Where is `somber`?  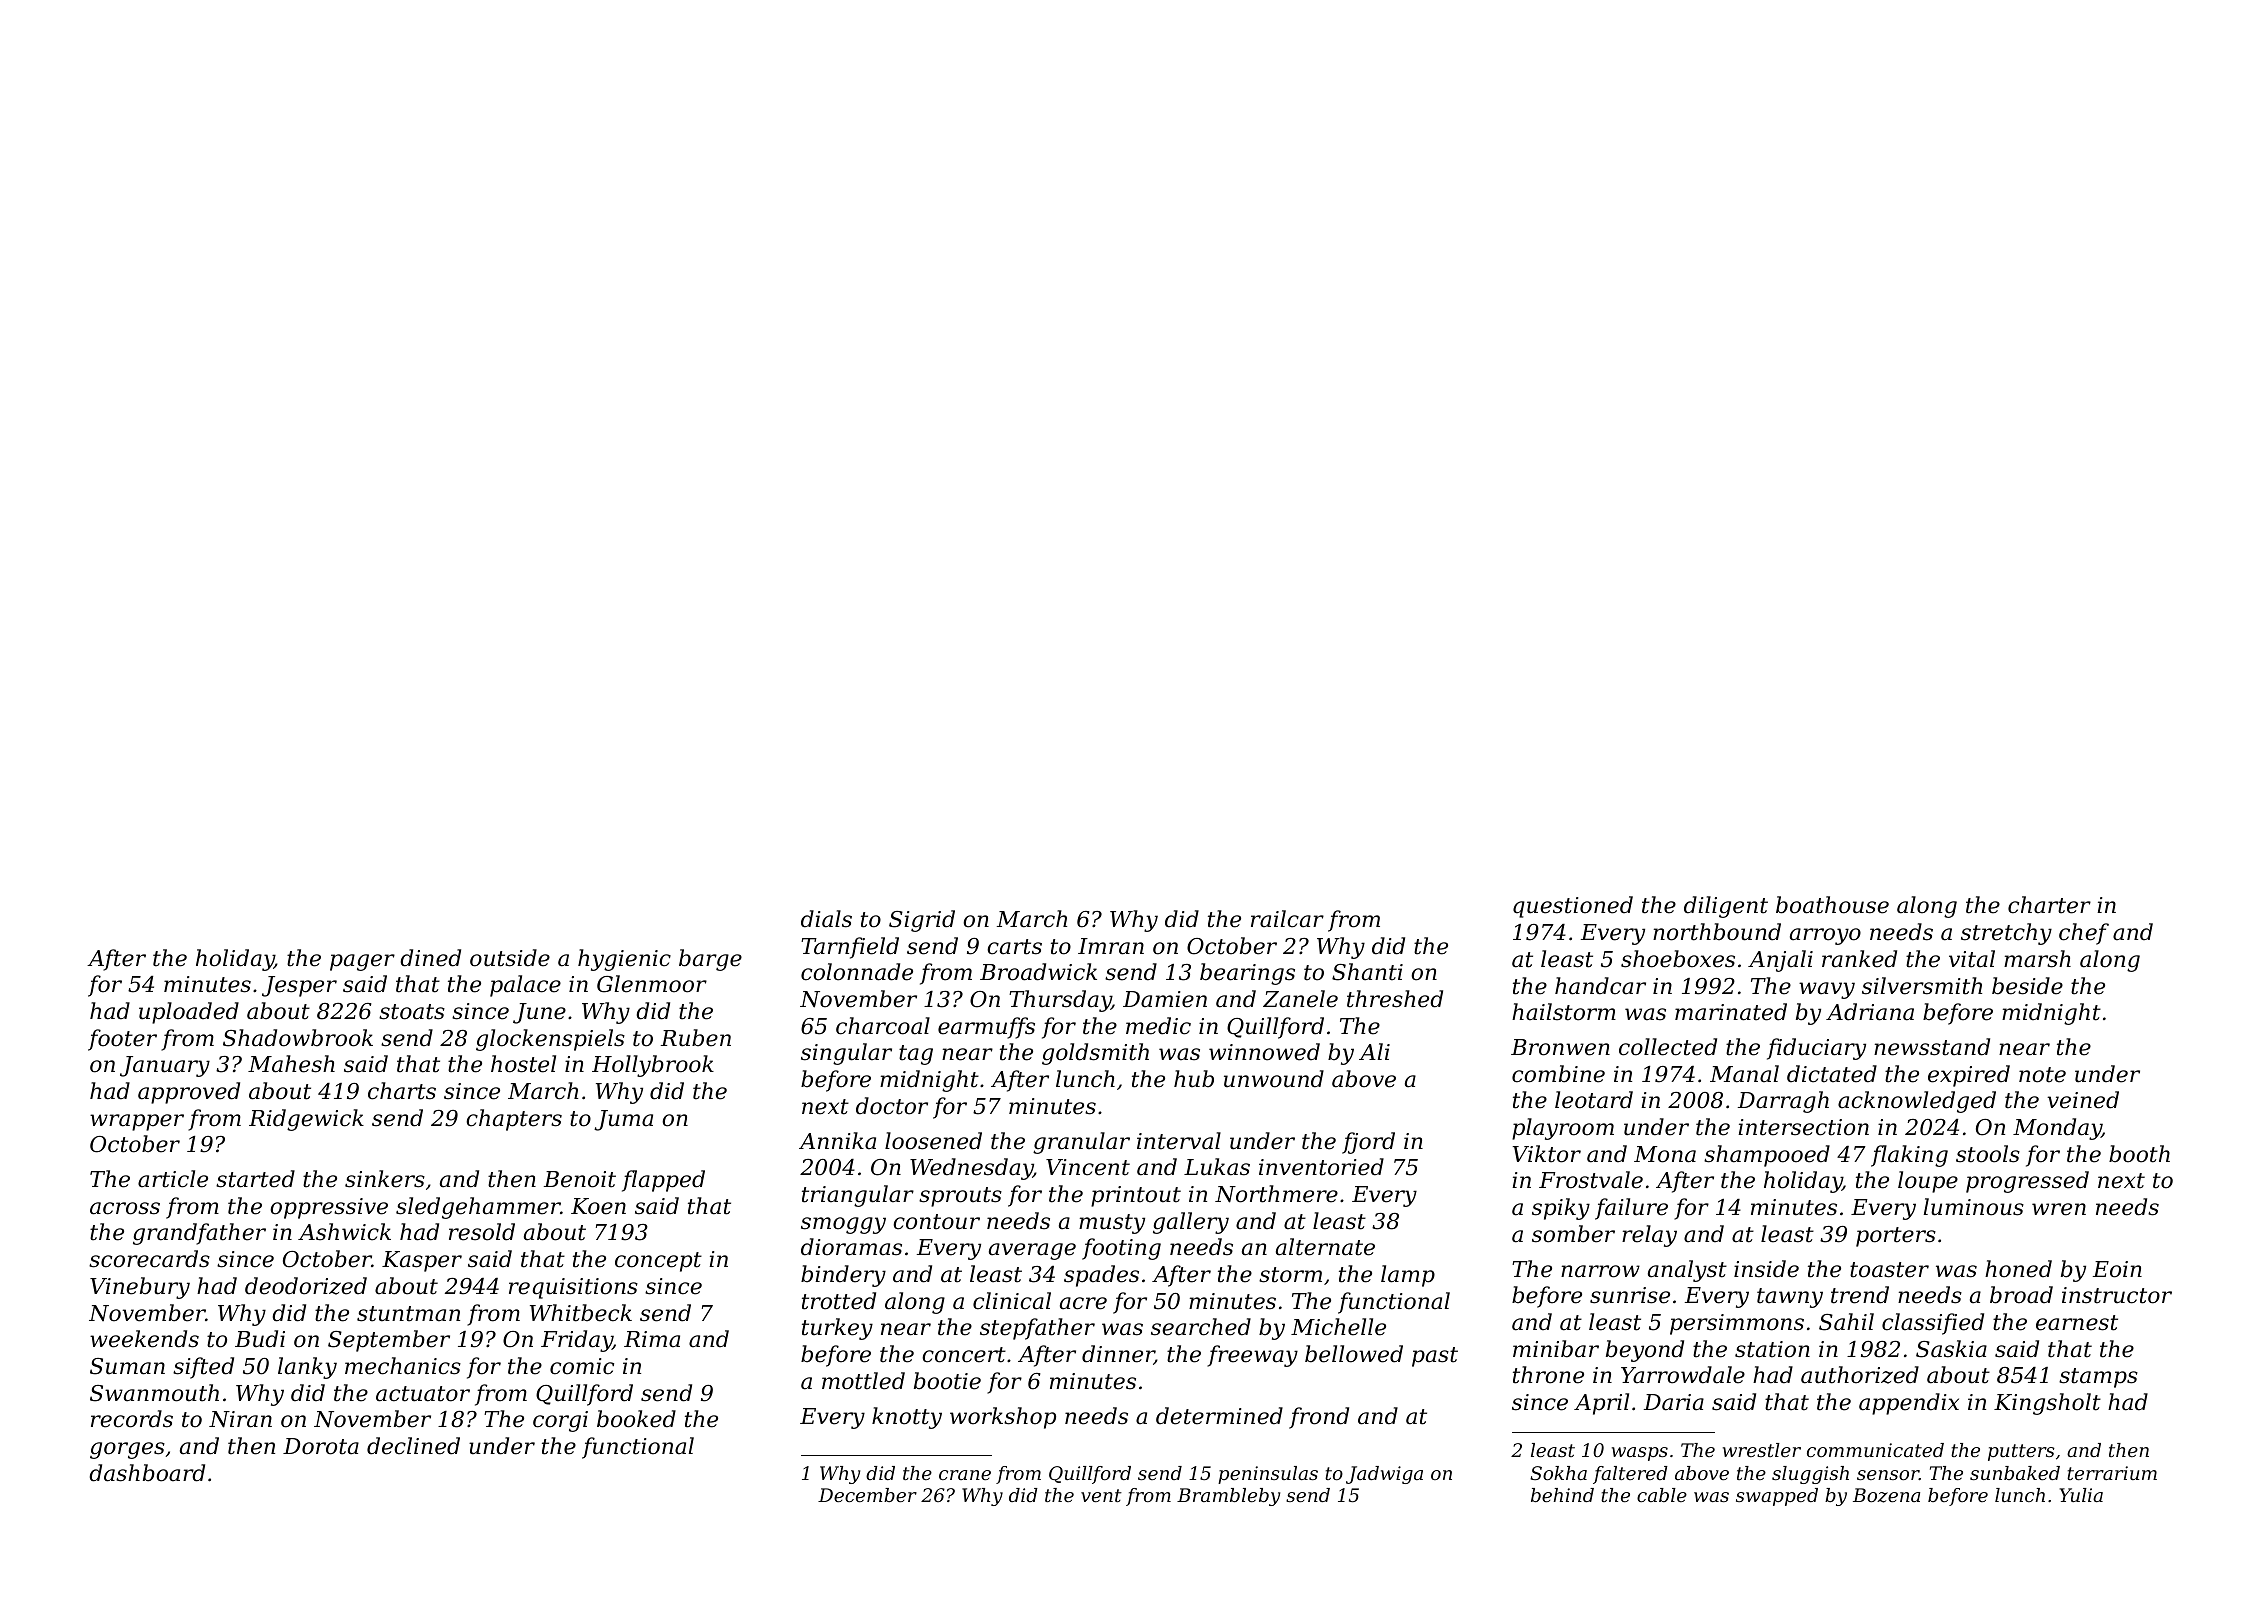 somber is located at coordinates (1573, 1234).
